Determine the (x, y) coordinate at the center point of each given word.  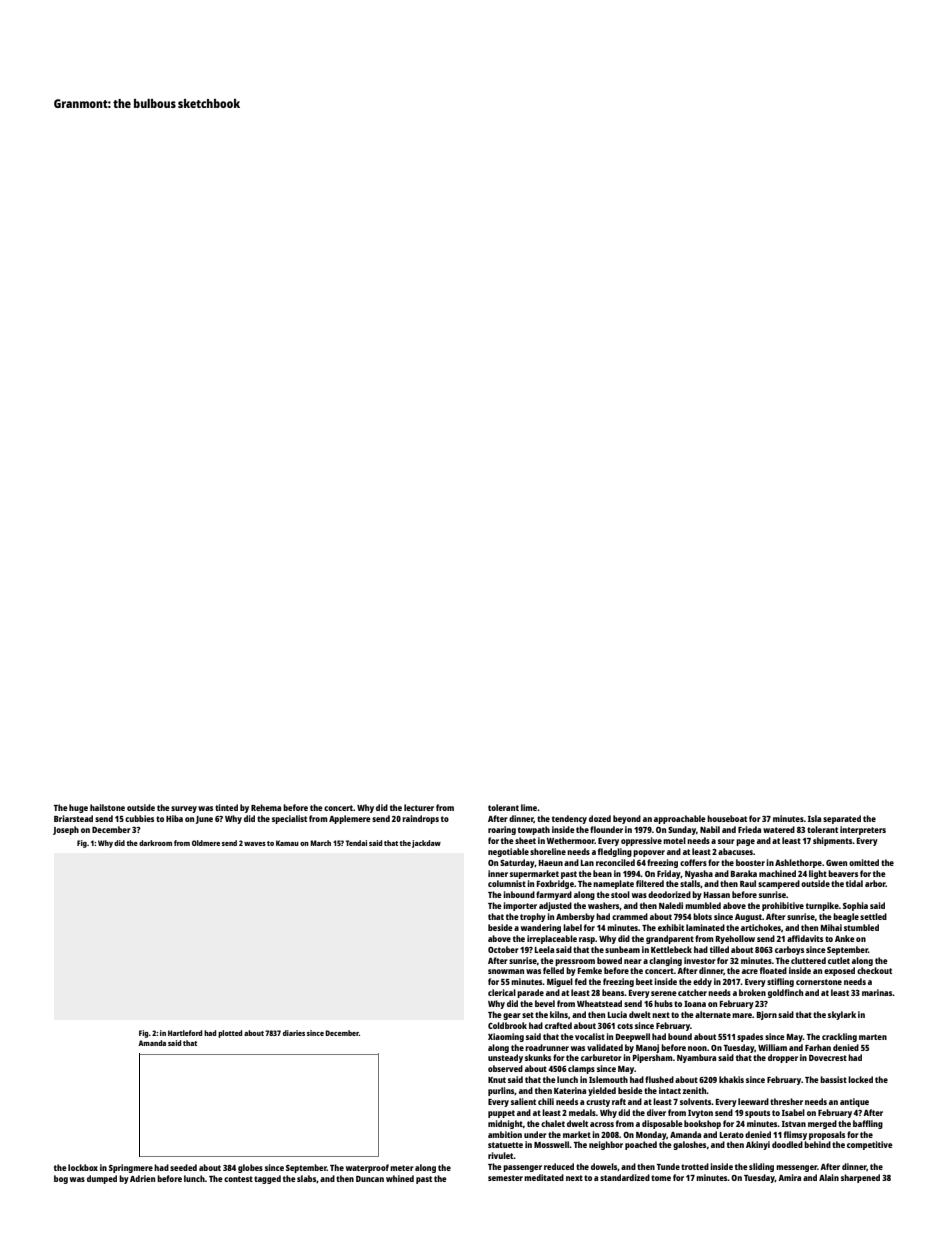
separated (842, 819)
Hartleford (185, 1033)
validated (605, 1047)
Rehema (266, 807)
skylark (842, 1015)
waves (255, 844)
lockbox (83, 1167)
